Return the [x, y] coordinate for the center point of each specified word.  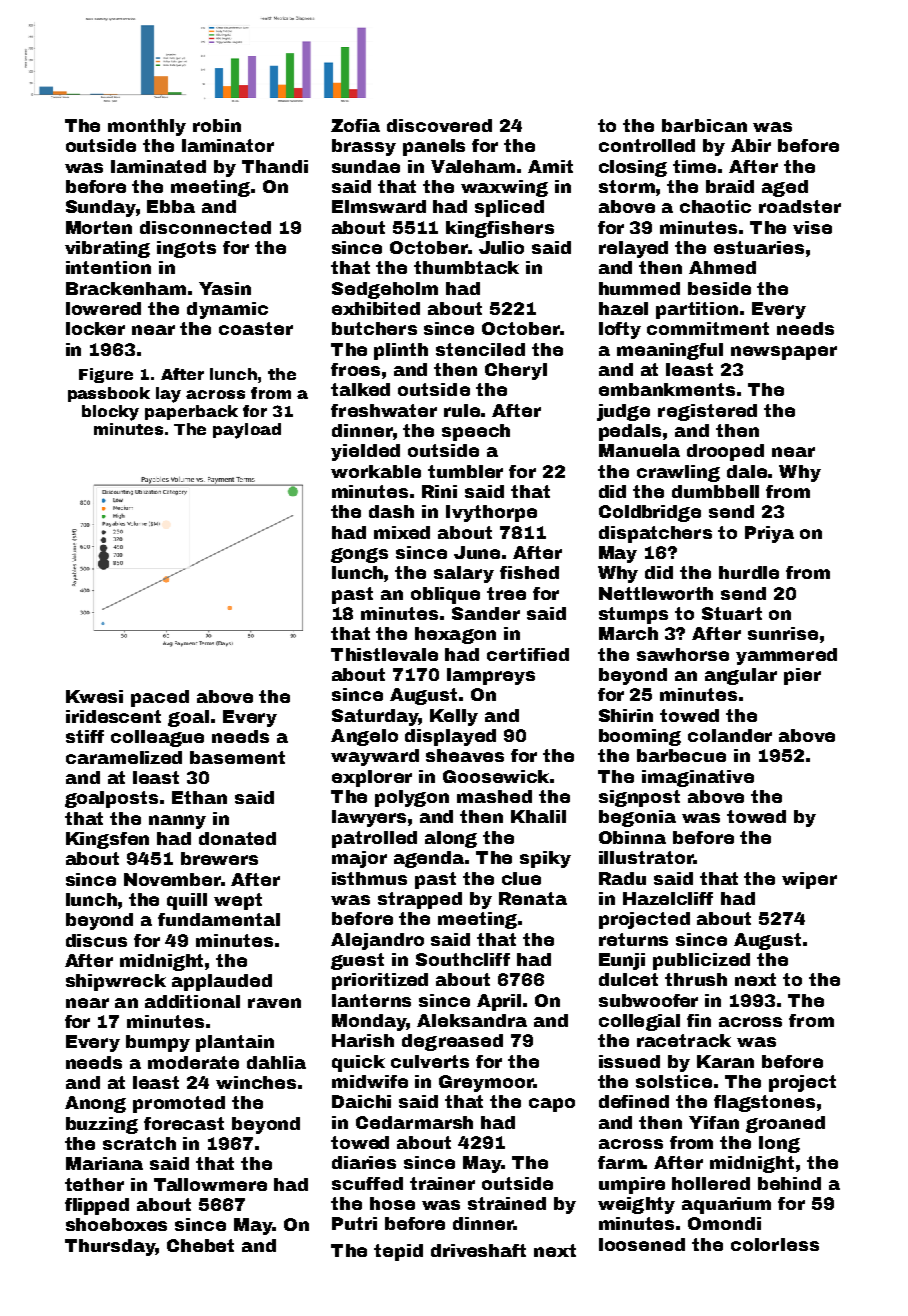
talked [360, 389]
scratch [139, 1143]
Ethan [199, 797]
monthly [147, 127]
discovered [439, 125]
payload [247, 431]
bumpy [158, 1043]
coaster [256, 328]
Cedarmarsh [414, 1122]
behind [789, 1183]
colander [730, 735]
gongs [359, 555]
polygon [412, 798]
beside [719, 288]
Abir [751, 145]
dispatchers [655, 534]
